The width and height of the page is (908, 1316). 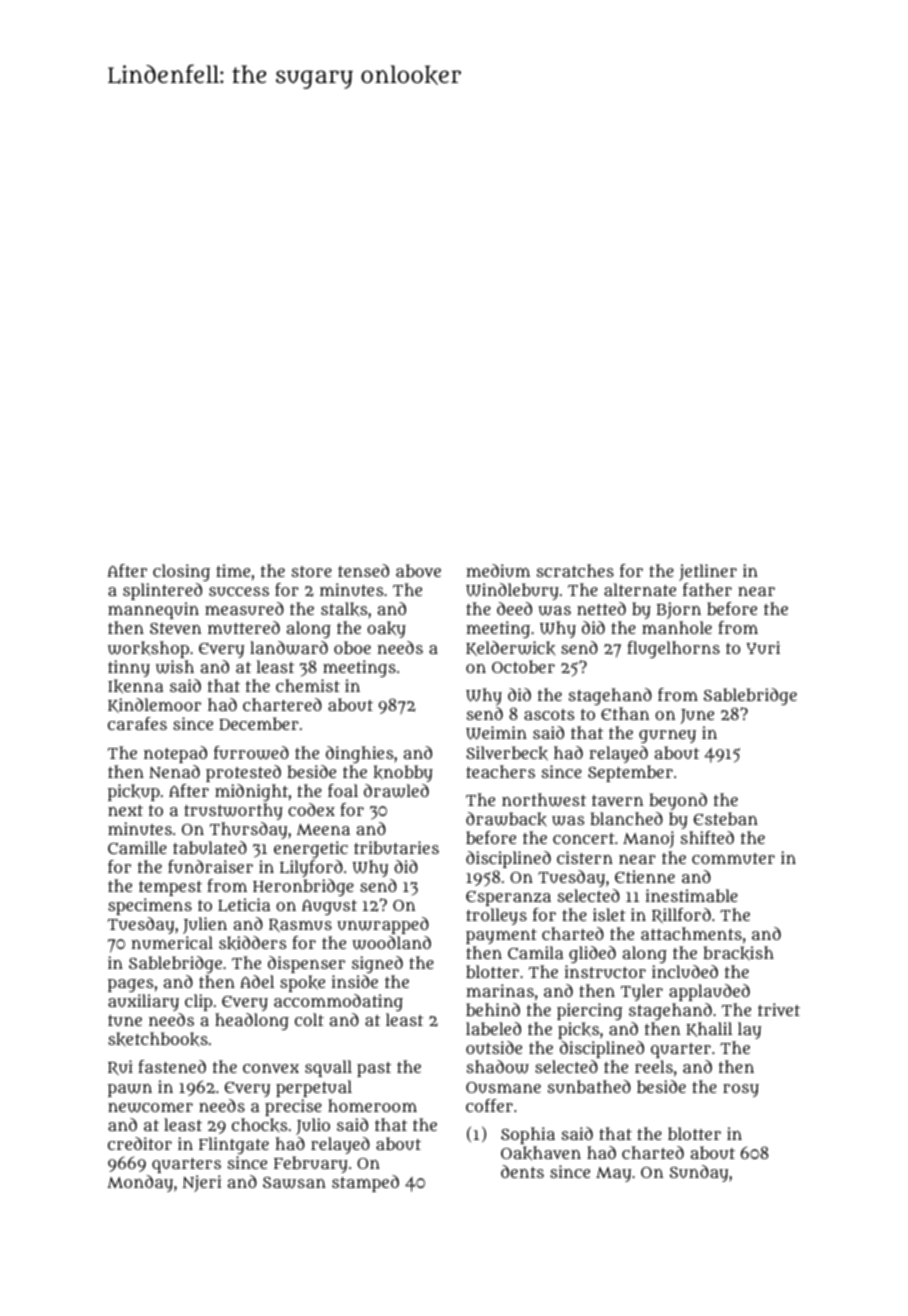 What do you see at coordinates (726, 818) in the page?
I see `Esteban` at bounding box center [726, 818].
